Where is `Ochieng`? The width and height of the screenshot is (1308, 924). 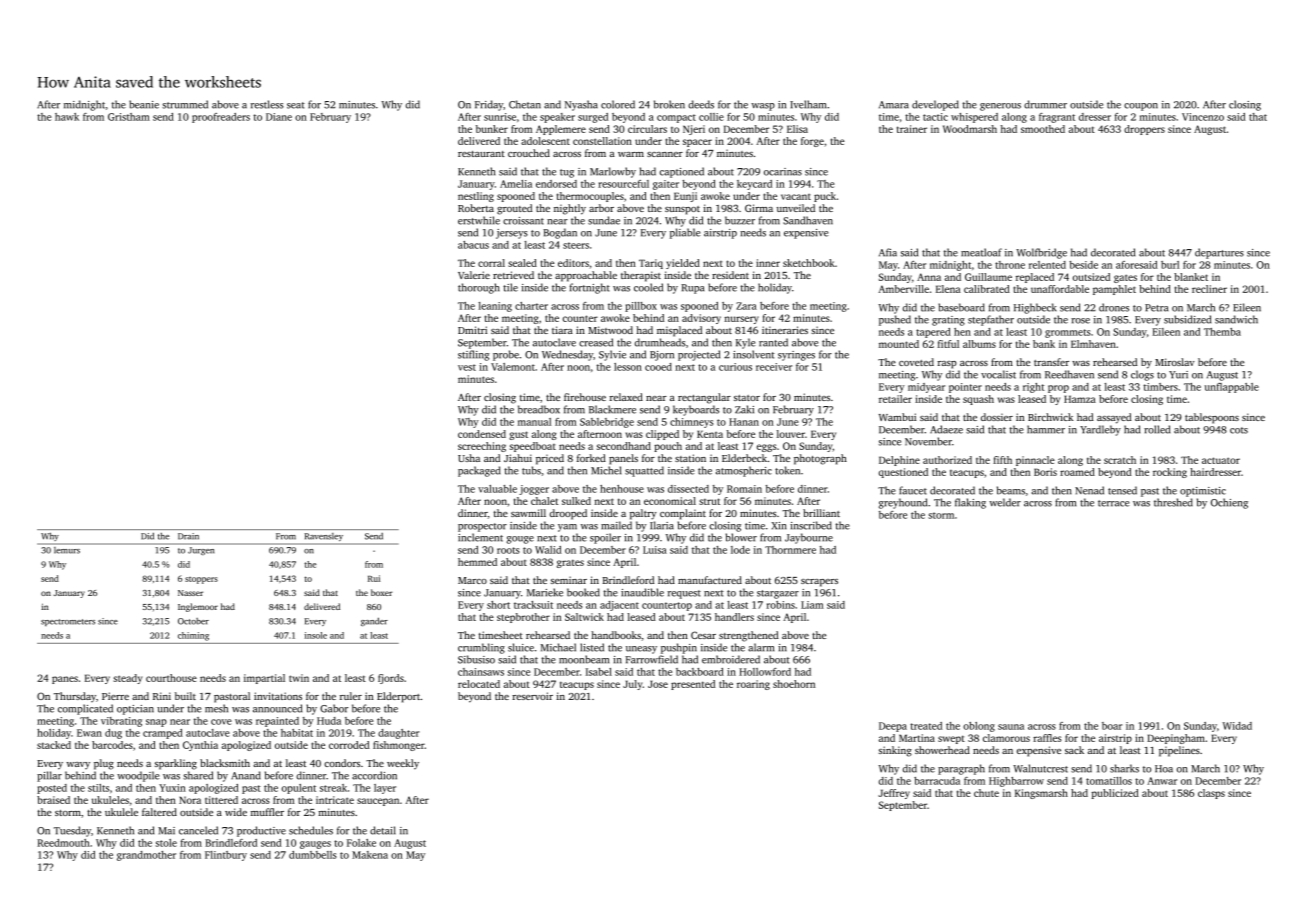
Ochieng is located at coordinates (1229, 503).
